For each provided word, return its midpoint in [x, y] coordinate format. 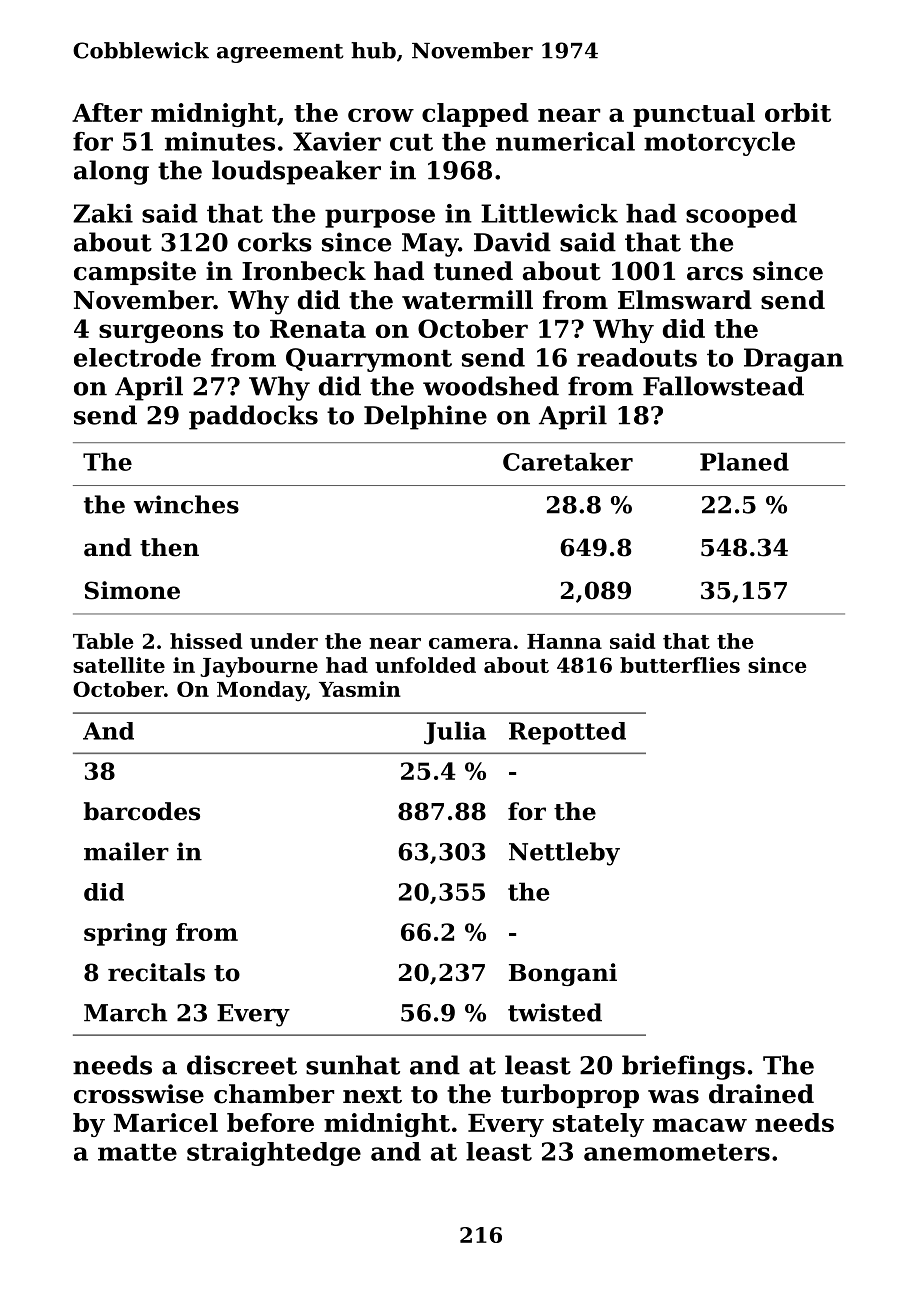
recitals [156, 972]
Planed [744, 461]
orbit [798, 112]
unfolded [425, 665]
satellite [119, 665]
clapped [475, 115]
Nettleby [564, 854]
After [107, 112]
